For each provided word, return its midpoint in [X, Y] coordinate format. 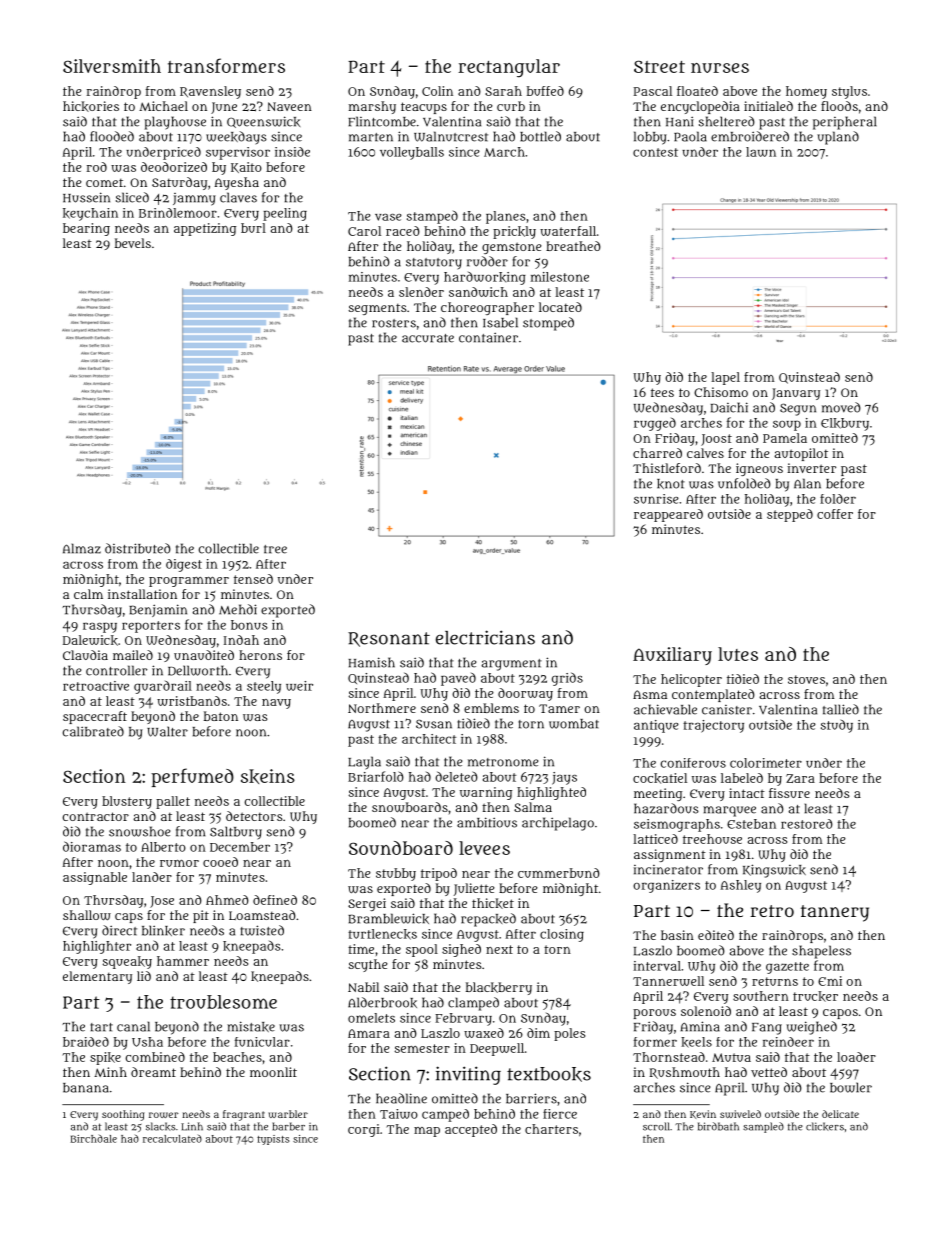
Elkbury [845, 424]
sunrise [656, 499]
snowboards [410, 807]
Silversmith [112, 66]
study [837, 726]
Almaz [82, 548]
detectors [254, 816]
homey [806, 92]
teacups [424, 108]
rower [164, 1115]
